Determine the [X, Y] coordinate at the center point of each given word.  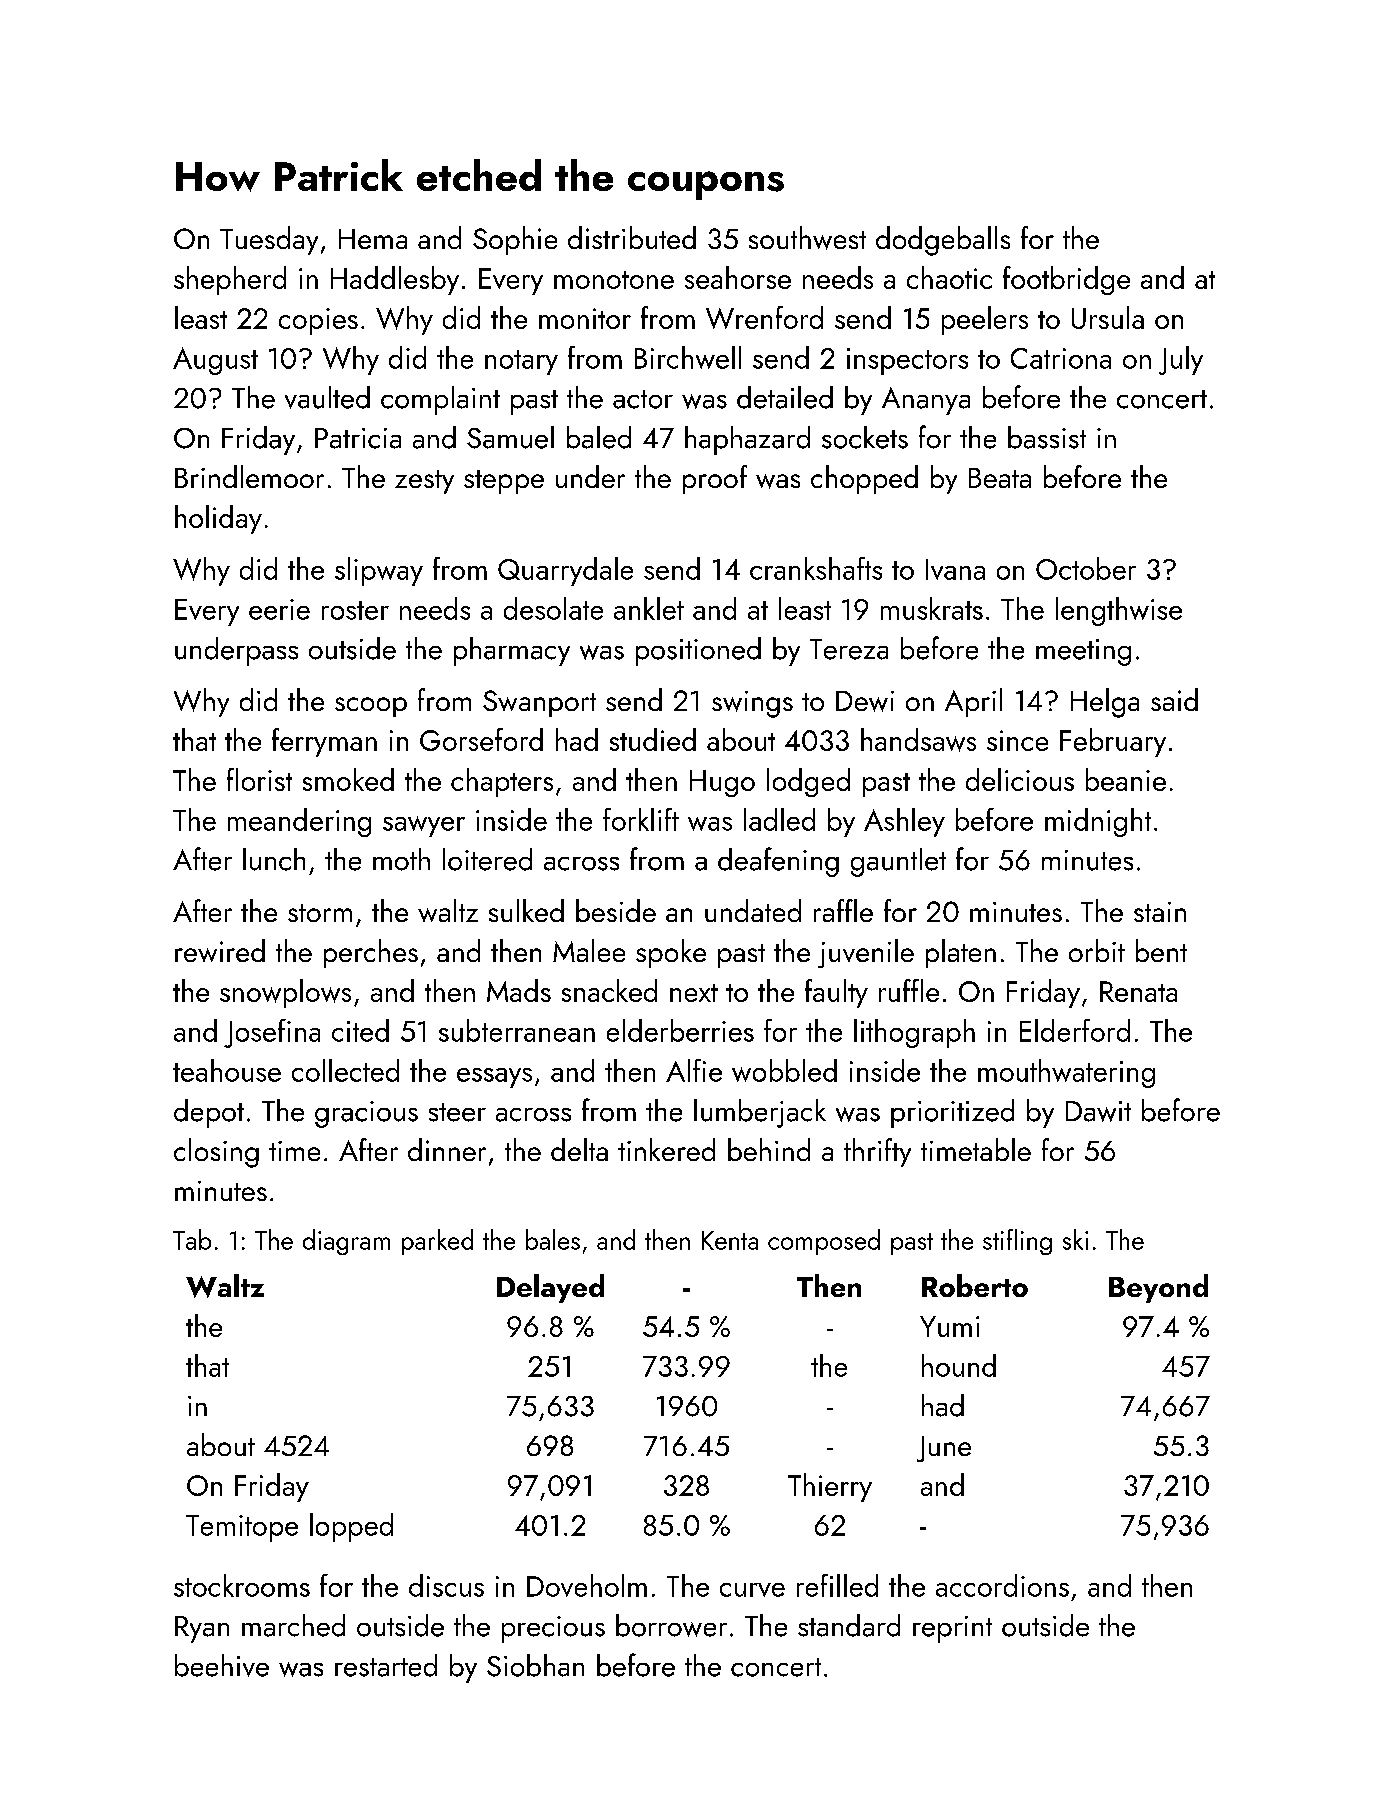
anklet [649, 608]
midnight [1098, 822]
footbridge [1066, 280]
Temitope [242, 1528]
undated [753, 910]
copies [318, 321]
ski [1075, 1239]
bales [553, 1239]
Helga [1105, 703]
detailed [785, 397]
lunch [274, 859]
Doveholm [587, 1585]
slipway [379, 571]
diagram [346, 1242]
